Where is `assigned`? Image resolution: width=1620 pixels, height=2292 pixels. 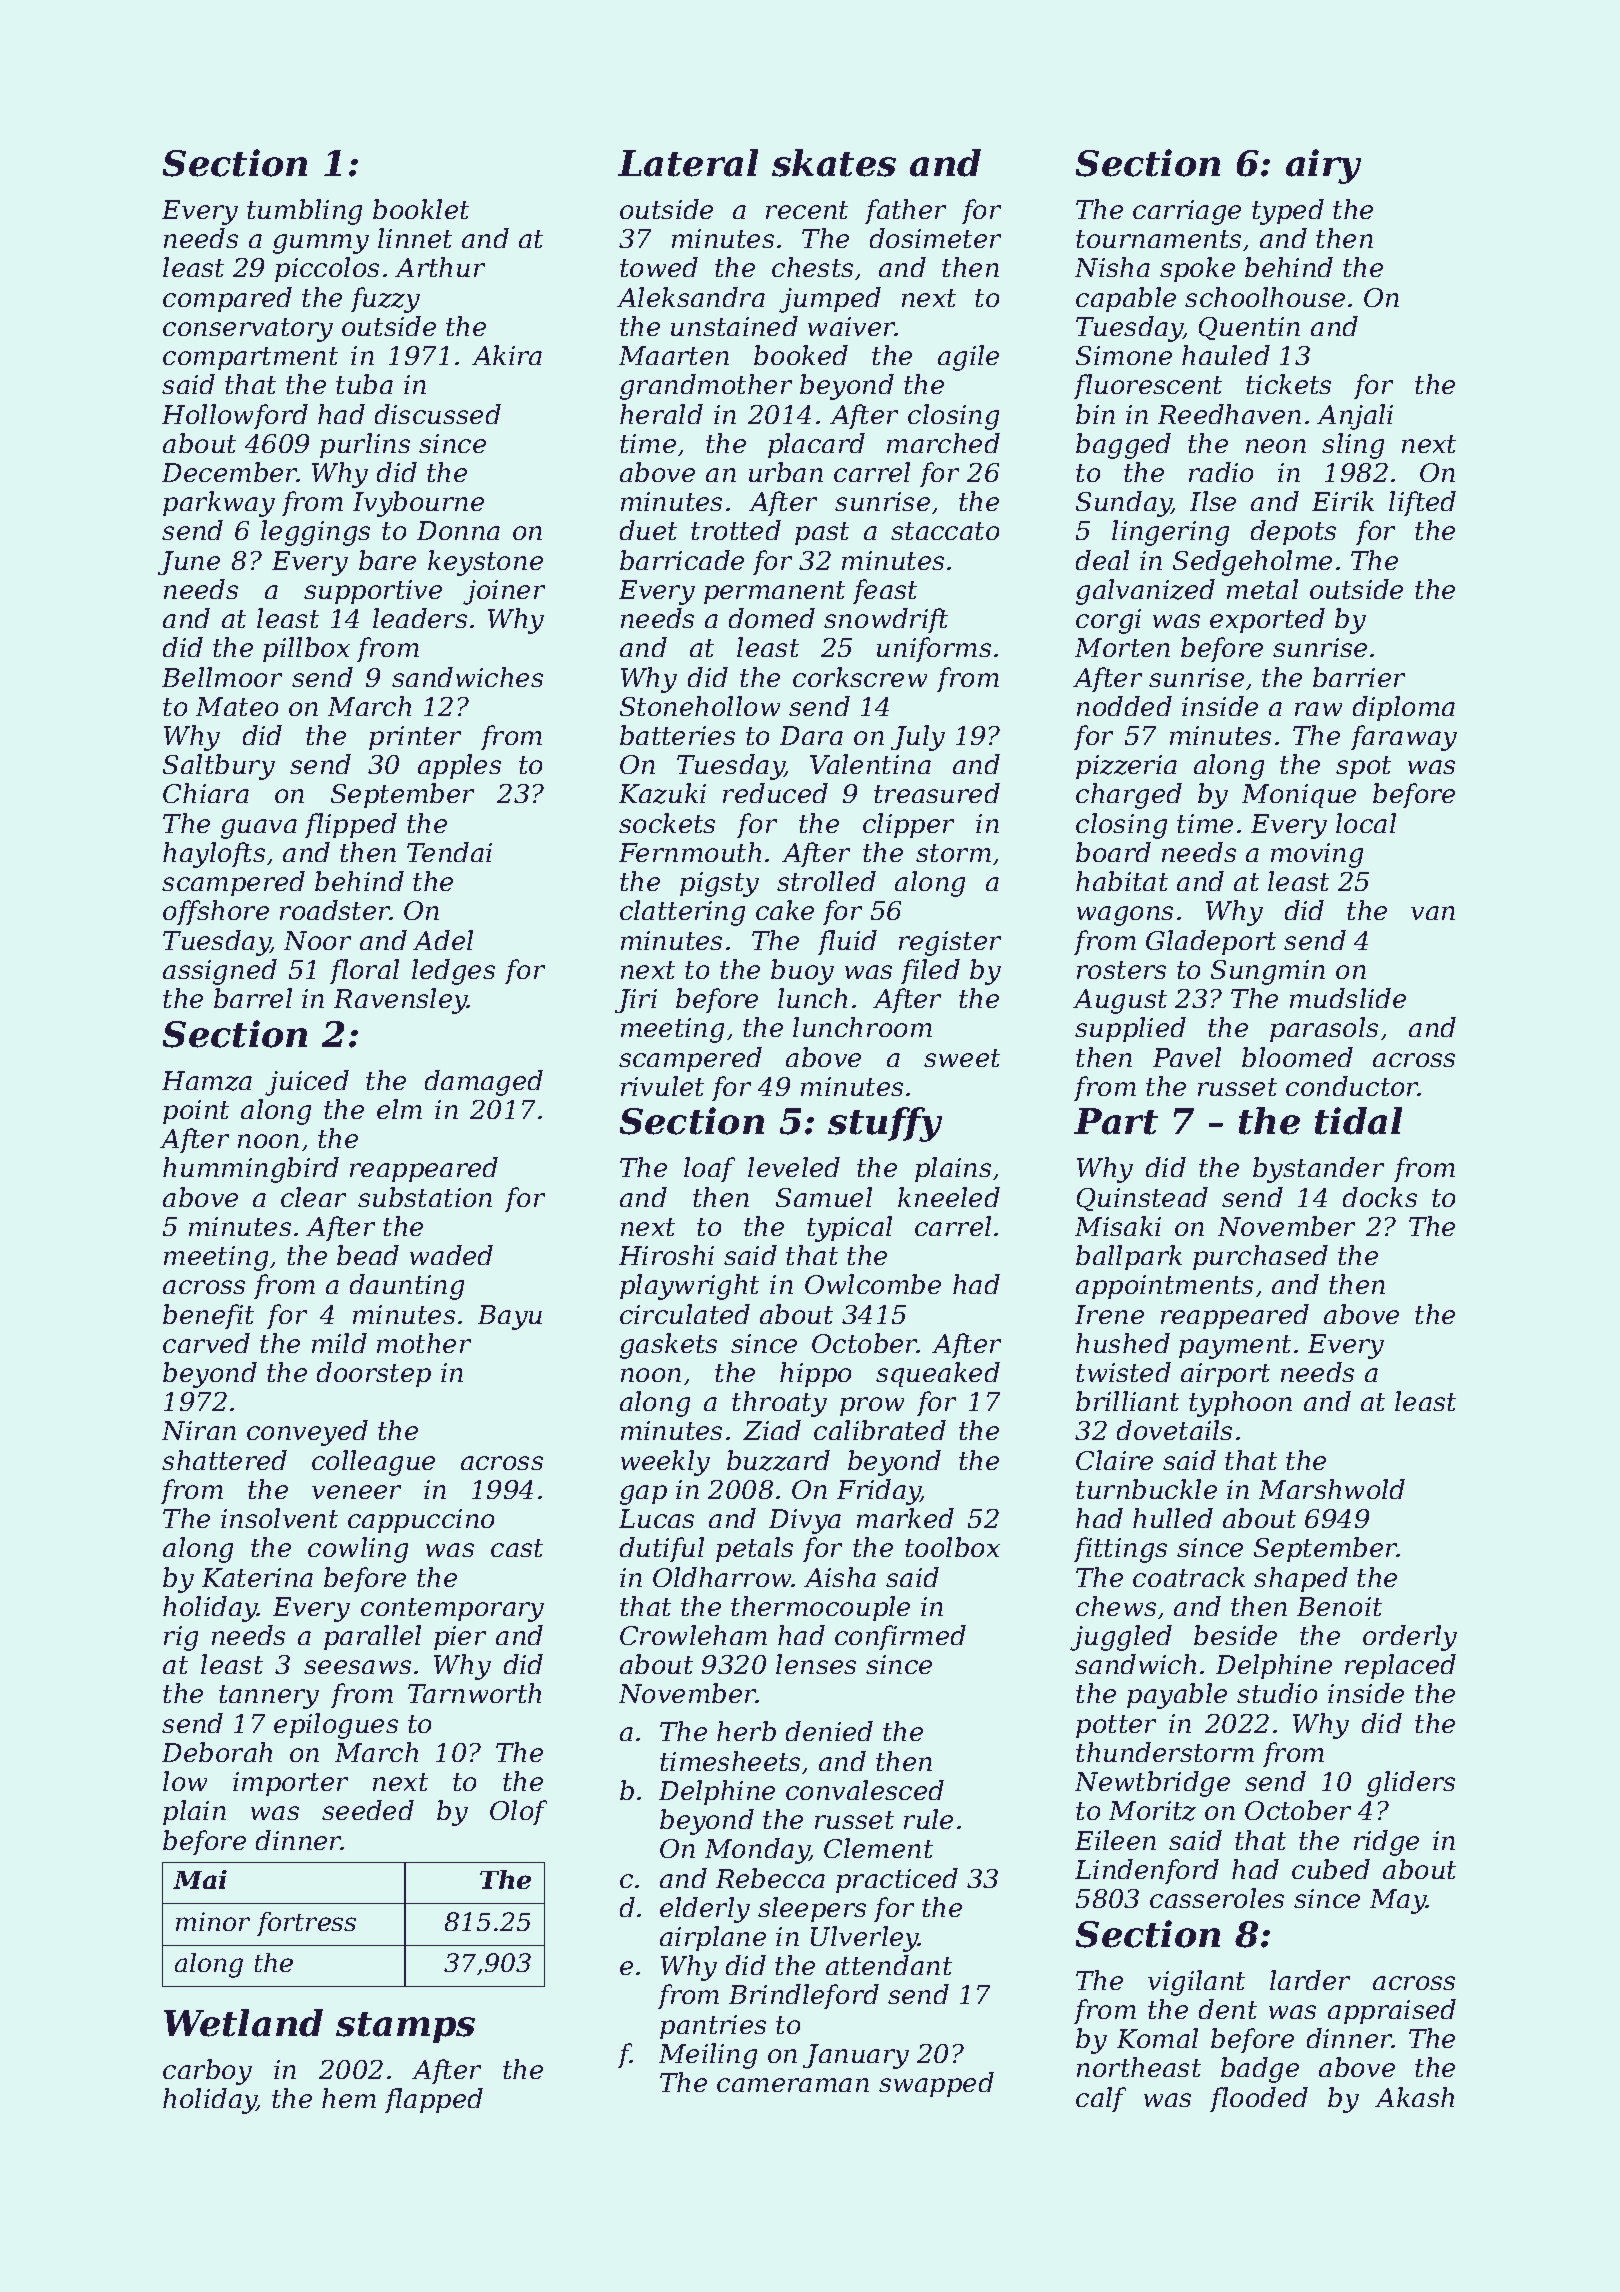
assigned is located at coordinates (220, 972).
